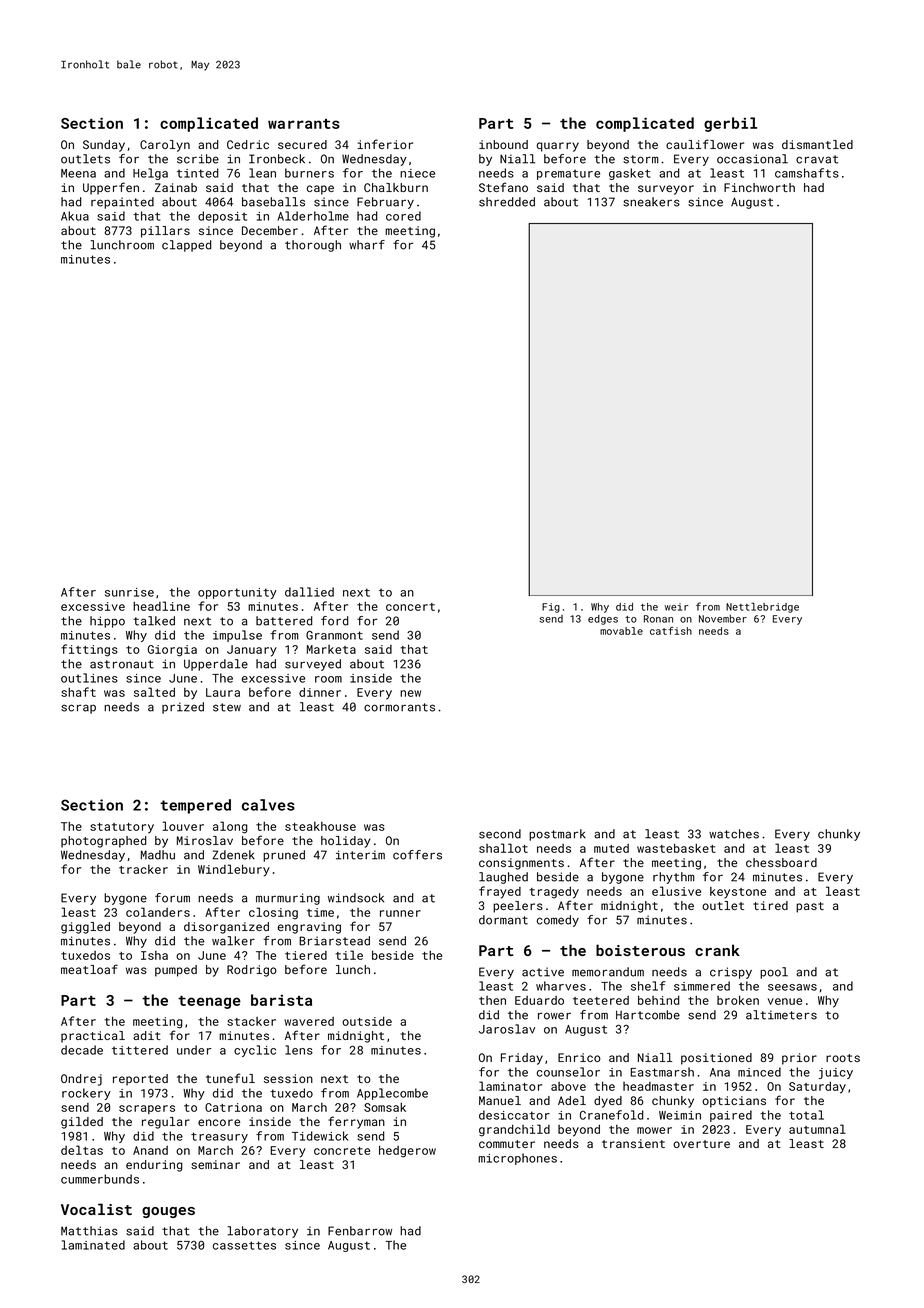 The image size is (924, 1308). What do you see at coordinates (730, 124) in the image?
I see `gerbil` at bounding box center [730, 124].
